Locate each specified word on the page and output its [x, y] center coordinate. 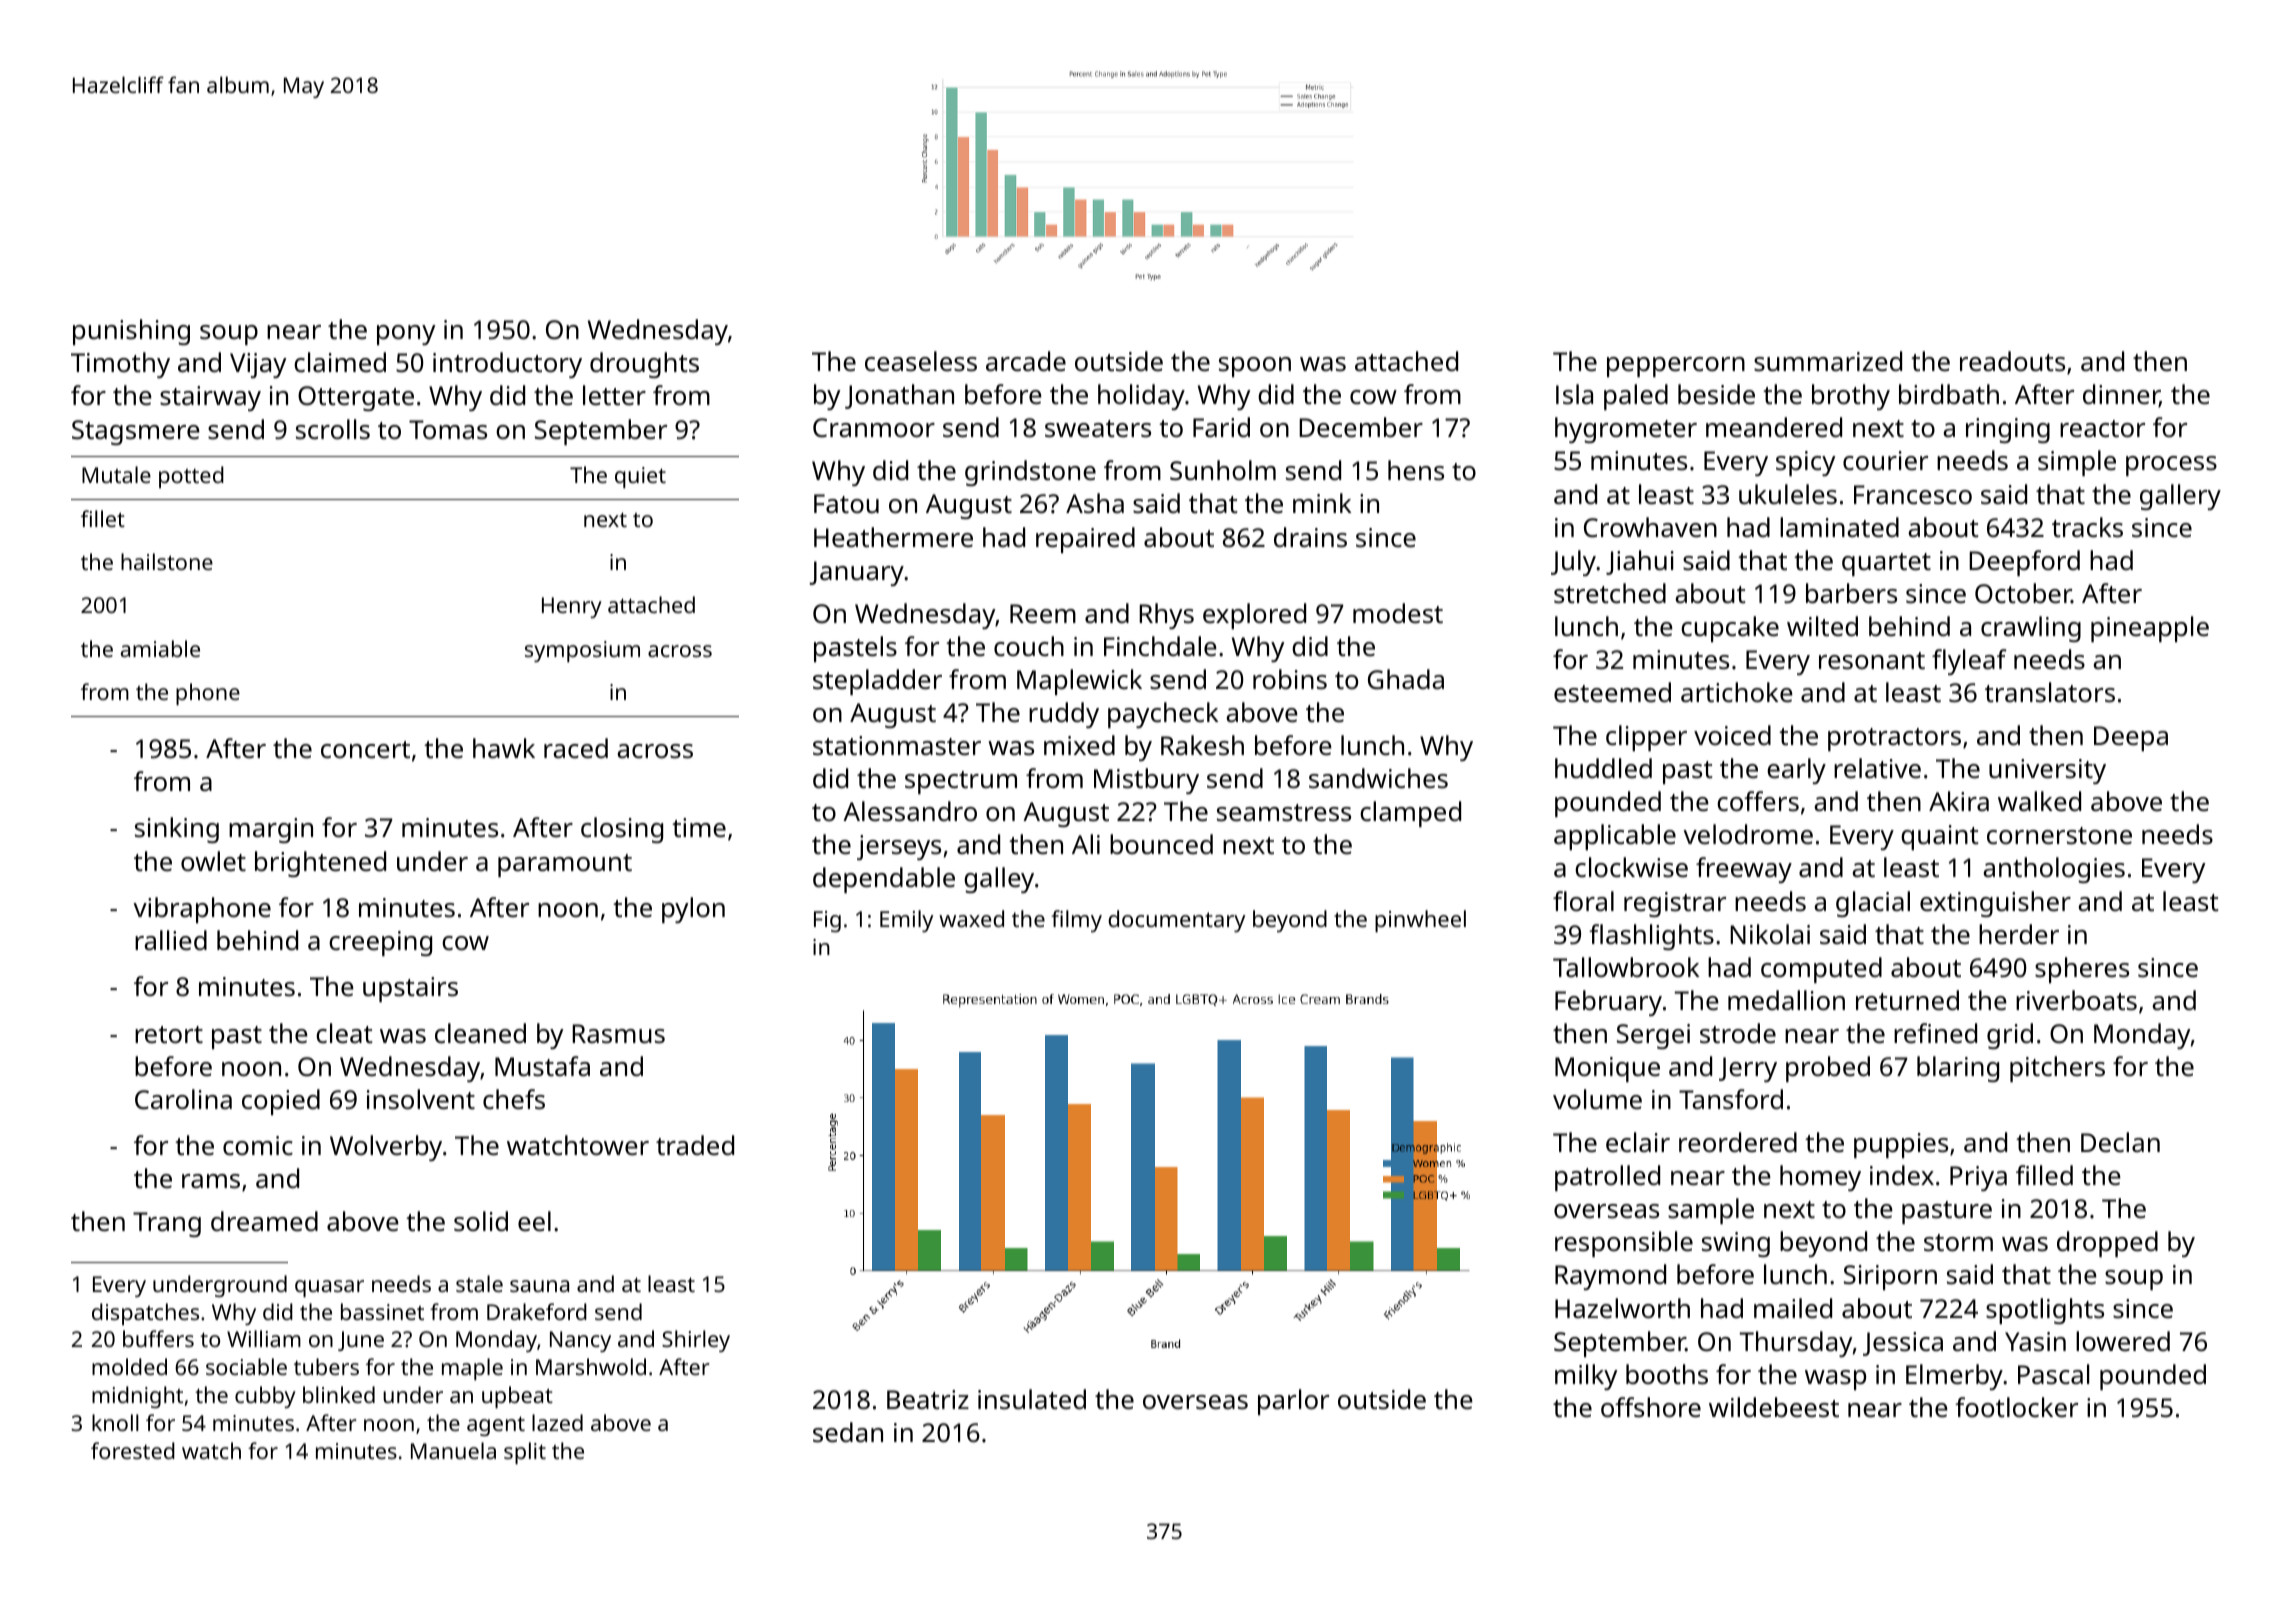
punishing [131, 332]
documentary [1176, 921]
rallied [171, 940]
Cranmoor [874, 427]
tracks [2087, 527]
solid [481, 1221]
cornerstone [2059, 836]
